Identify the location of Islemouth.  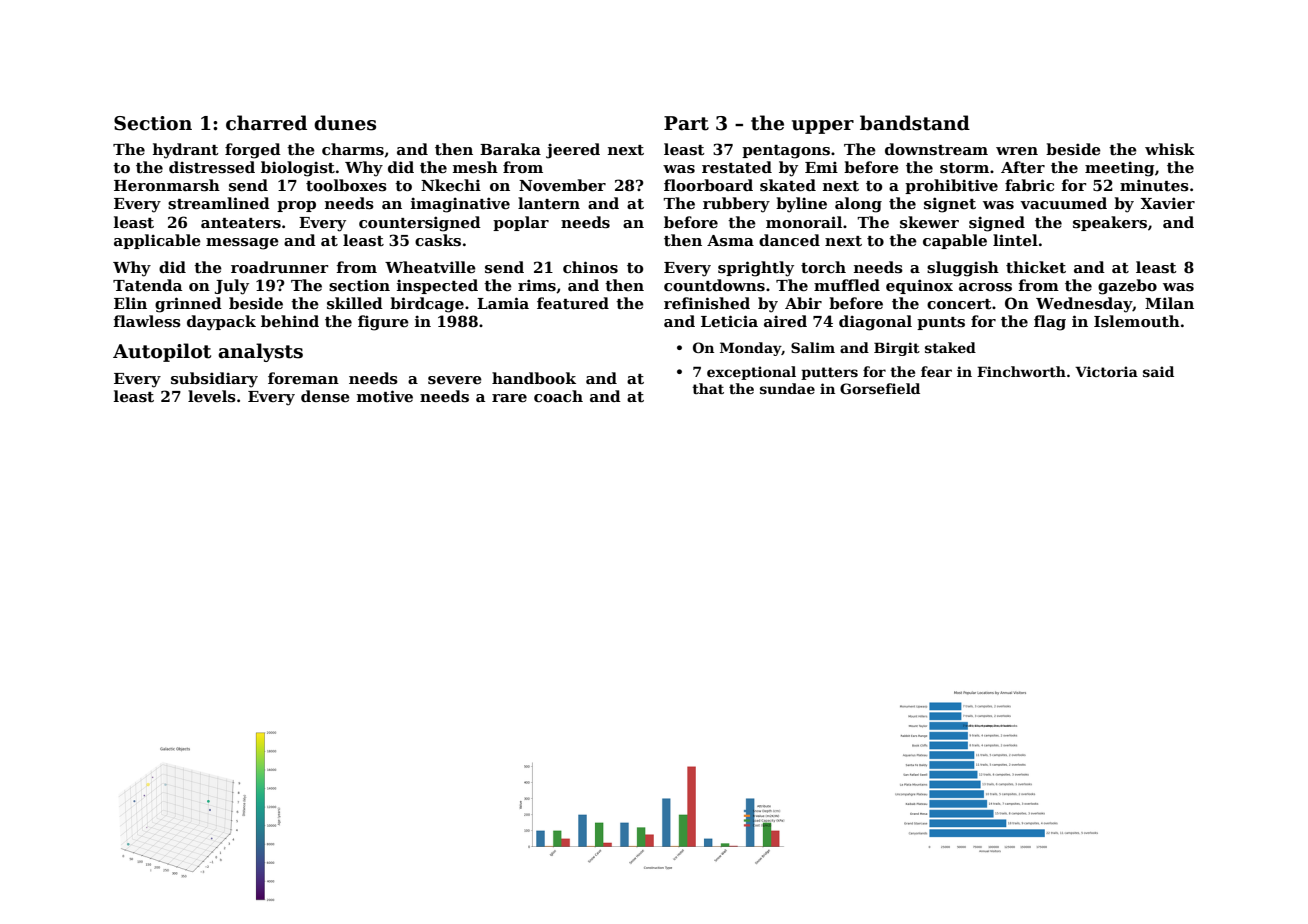
(1137, 321).
